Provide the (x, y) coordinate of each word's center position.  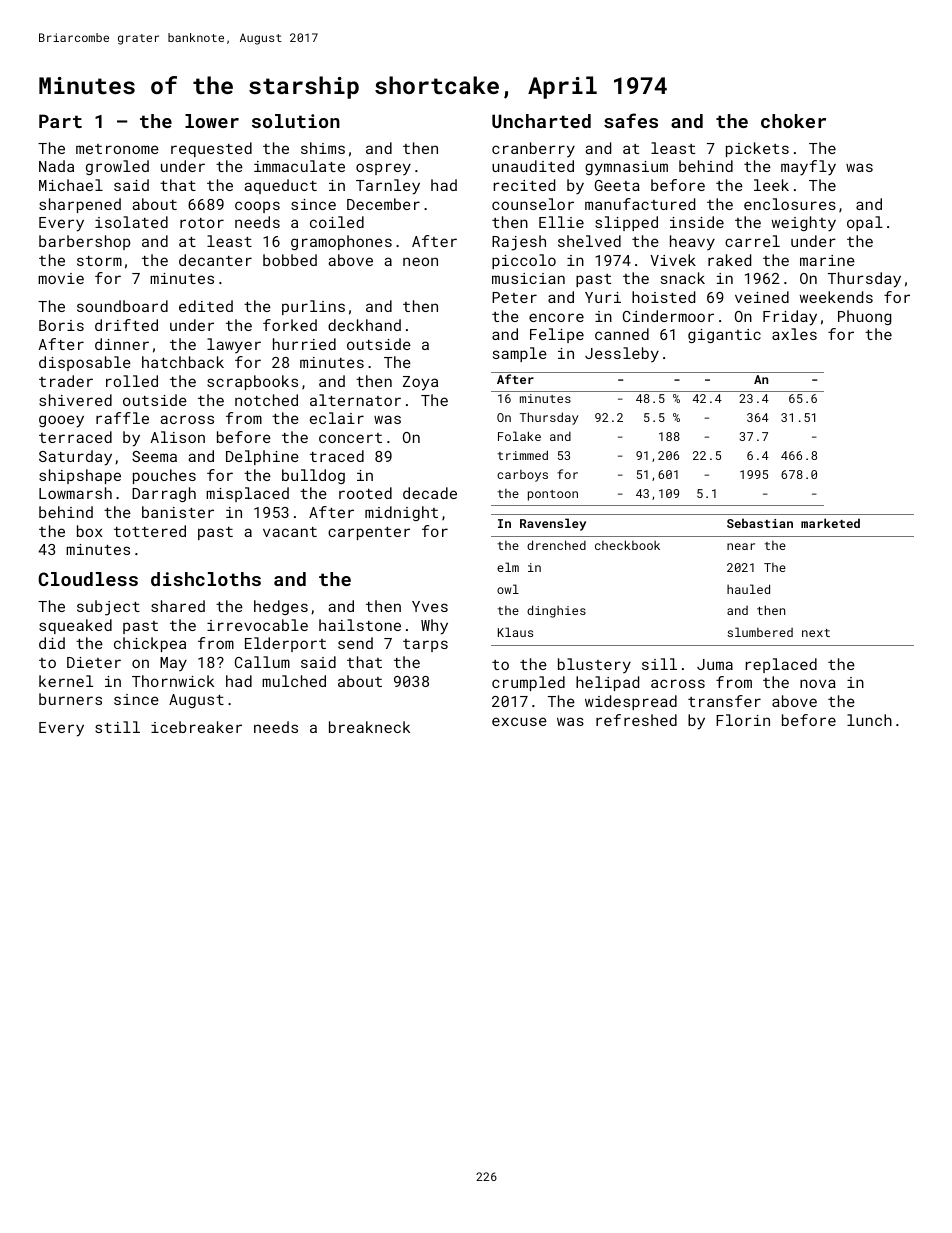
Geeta (617, 185)
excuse (519, 721)
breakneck (369, 727)
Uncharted (541, 121)
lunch (869, 720)
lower (212, 121)
